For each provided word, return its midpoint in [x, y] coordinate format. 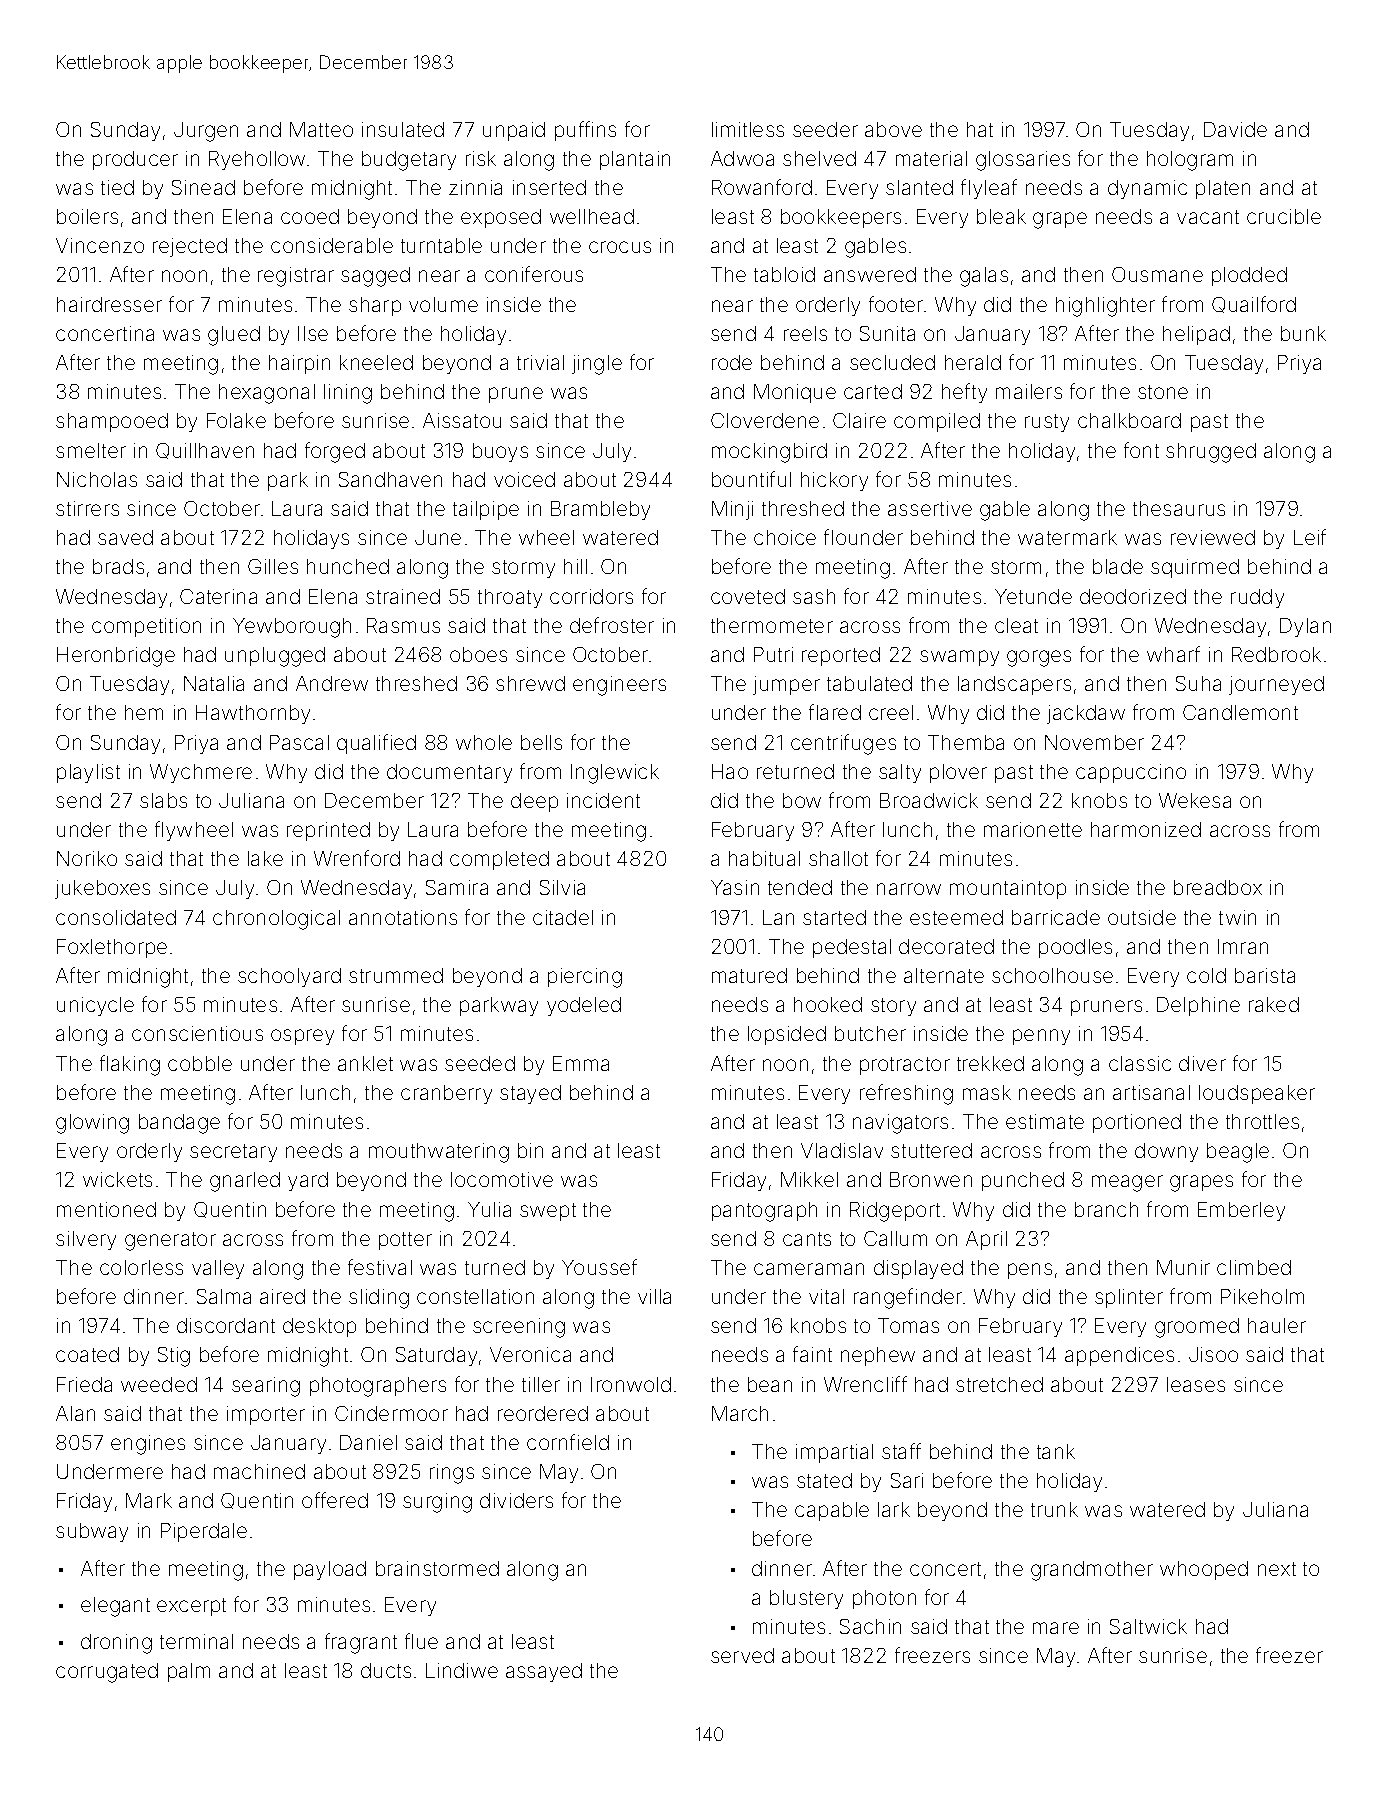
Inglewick [615, 774]
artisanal [1151, 1092]
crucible [1284, 216]
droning [116, 1644]
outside [1142, 917]
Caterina [218, 596]
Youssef [599, 1267]
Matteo [321, 129]
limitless [748, 129]
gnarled [245, 1182]
